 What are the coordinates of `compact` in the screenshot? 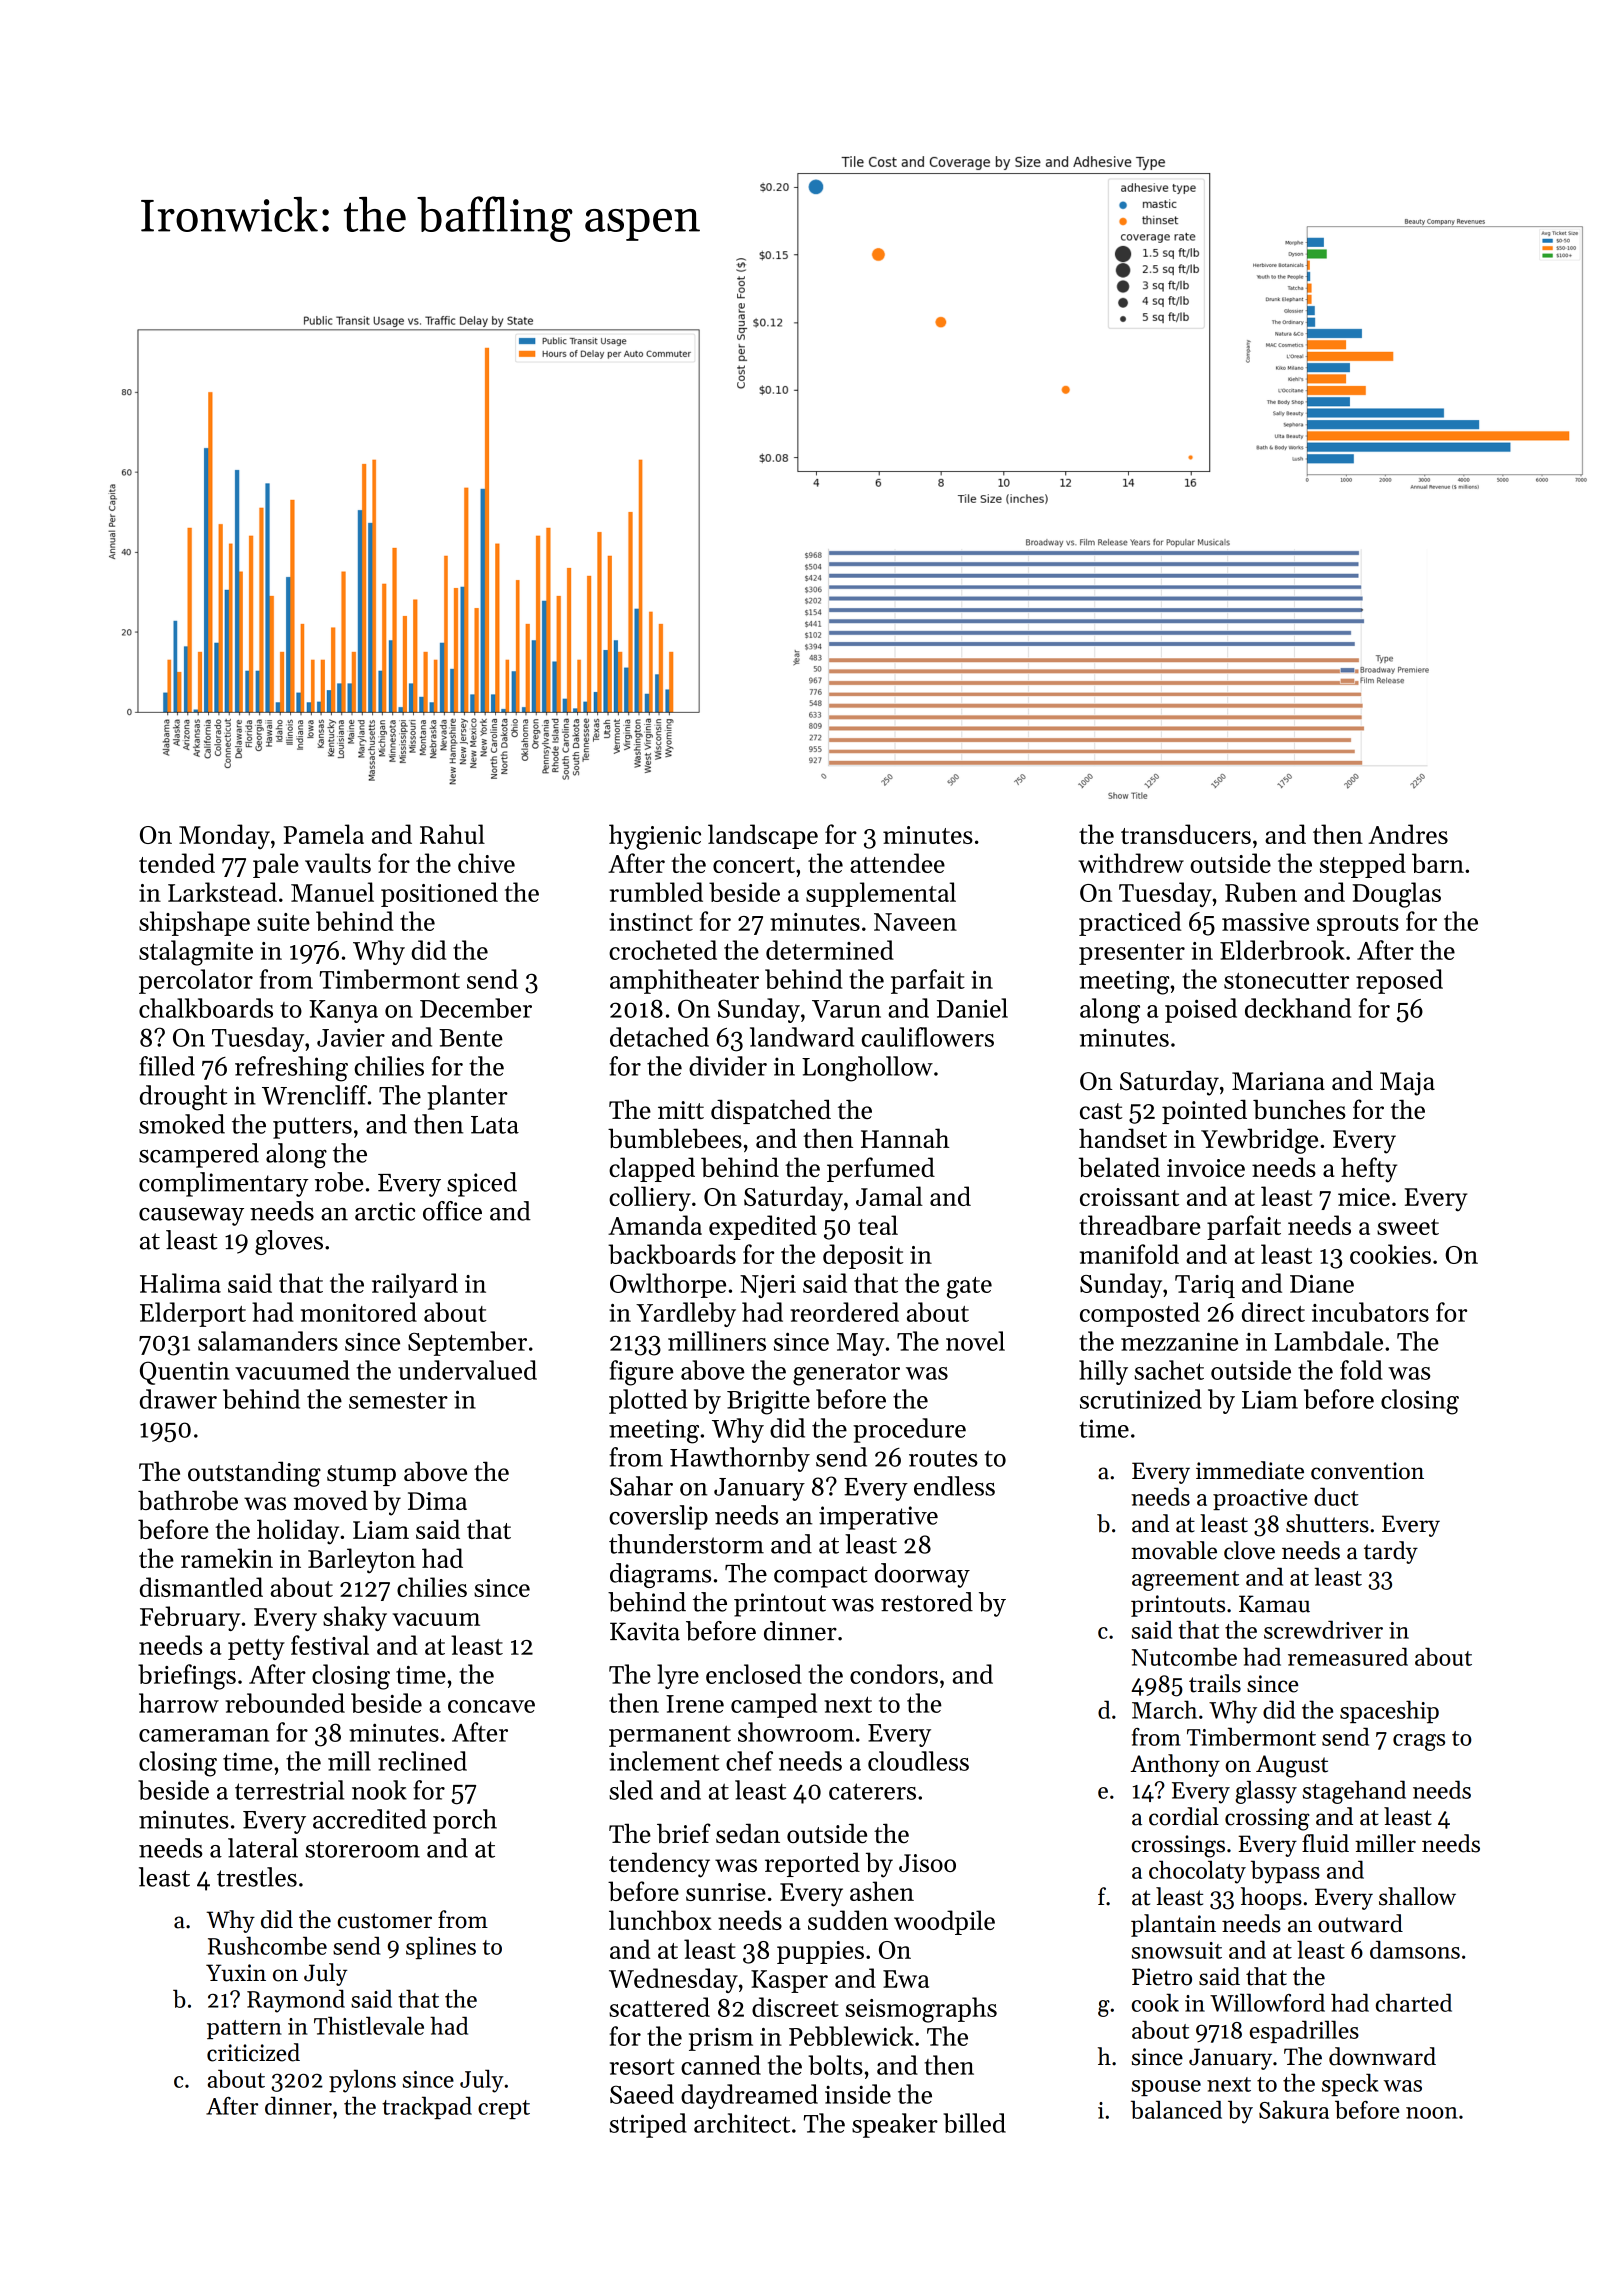 It's located at (820, 1577).
